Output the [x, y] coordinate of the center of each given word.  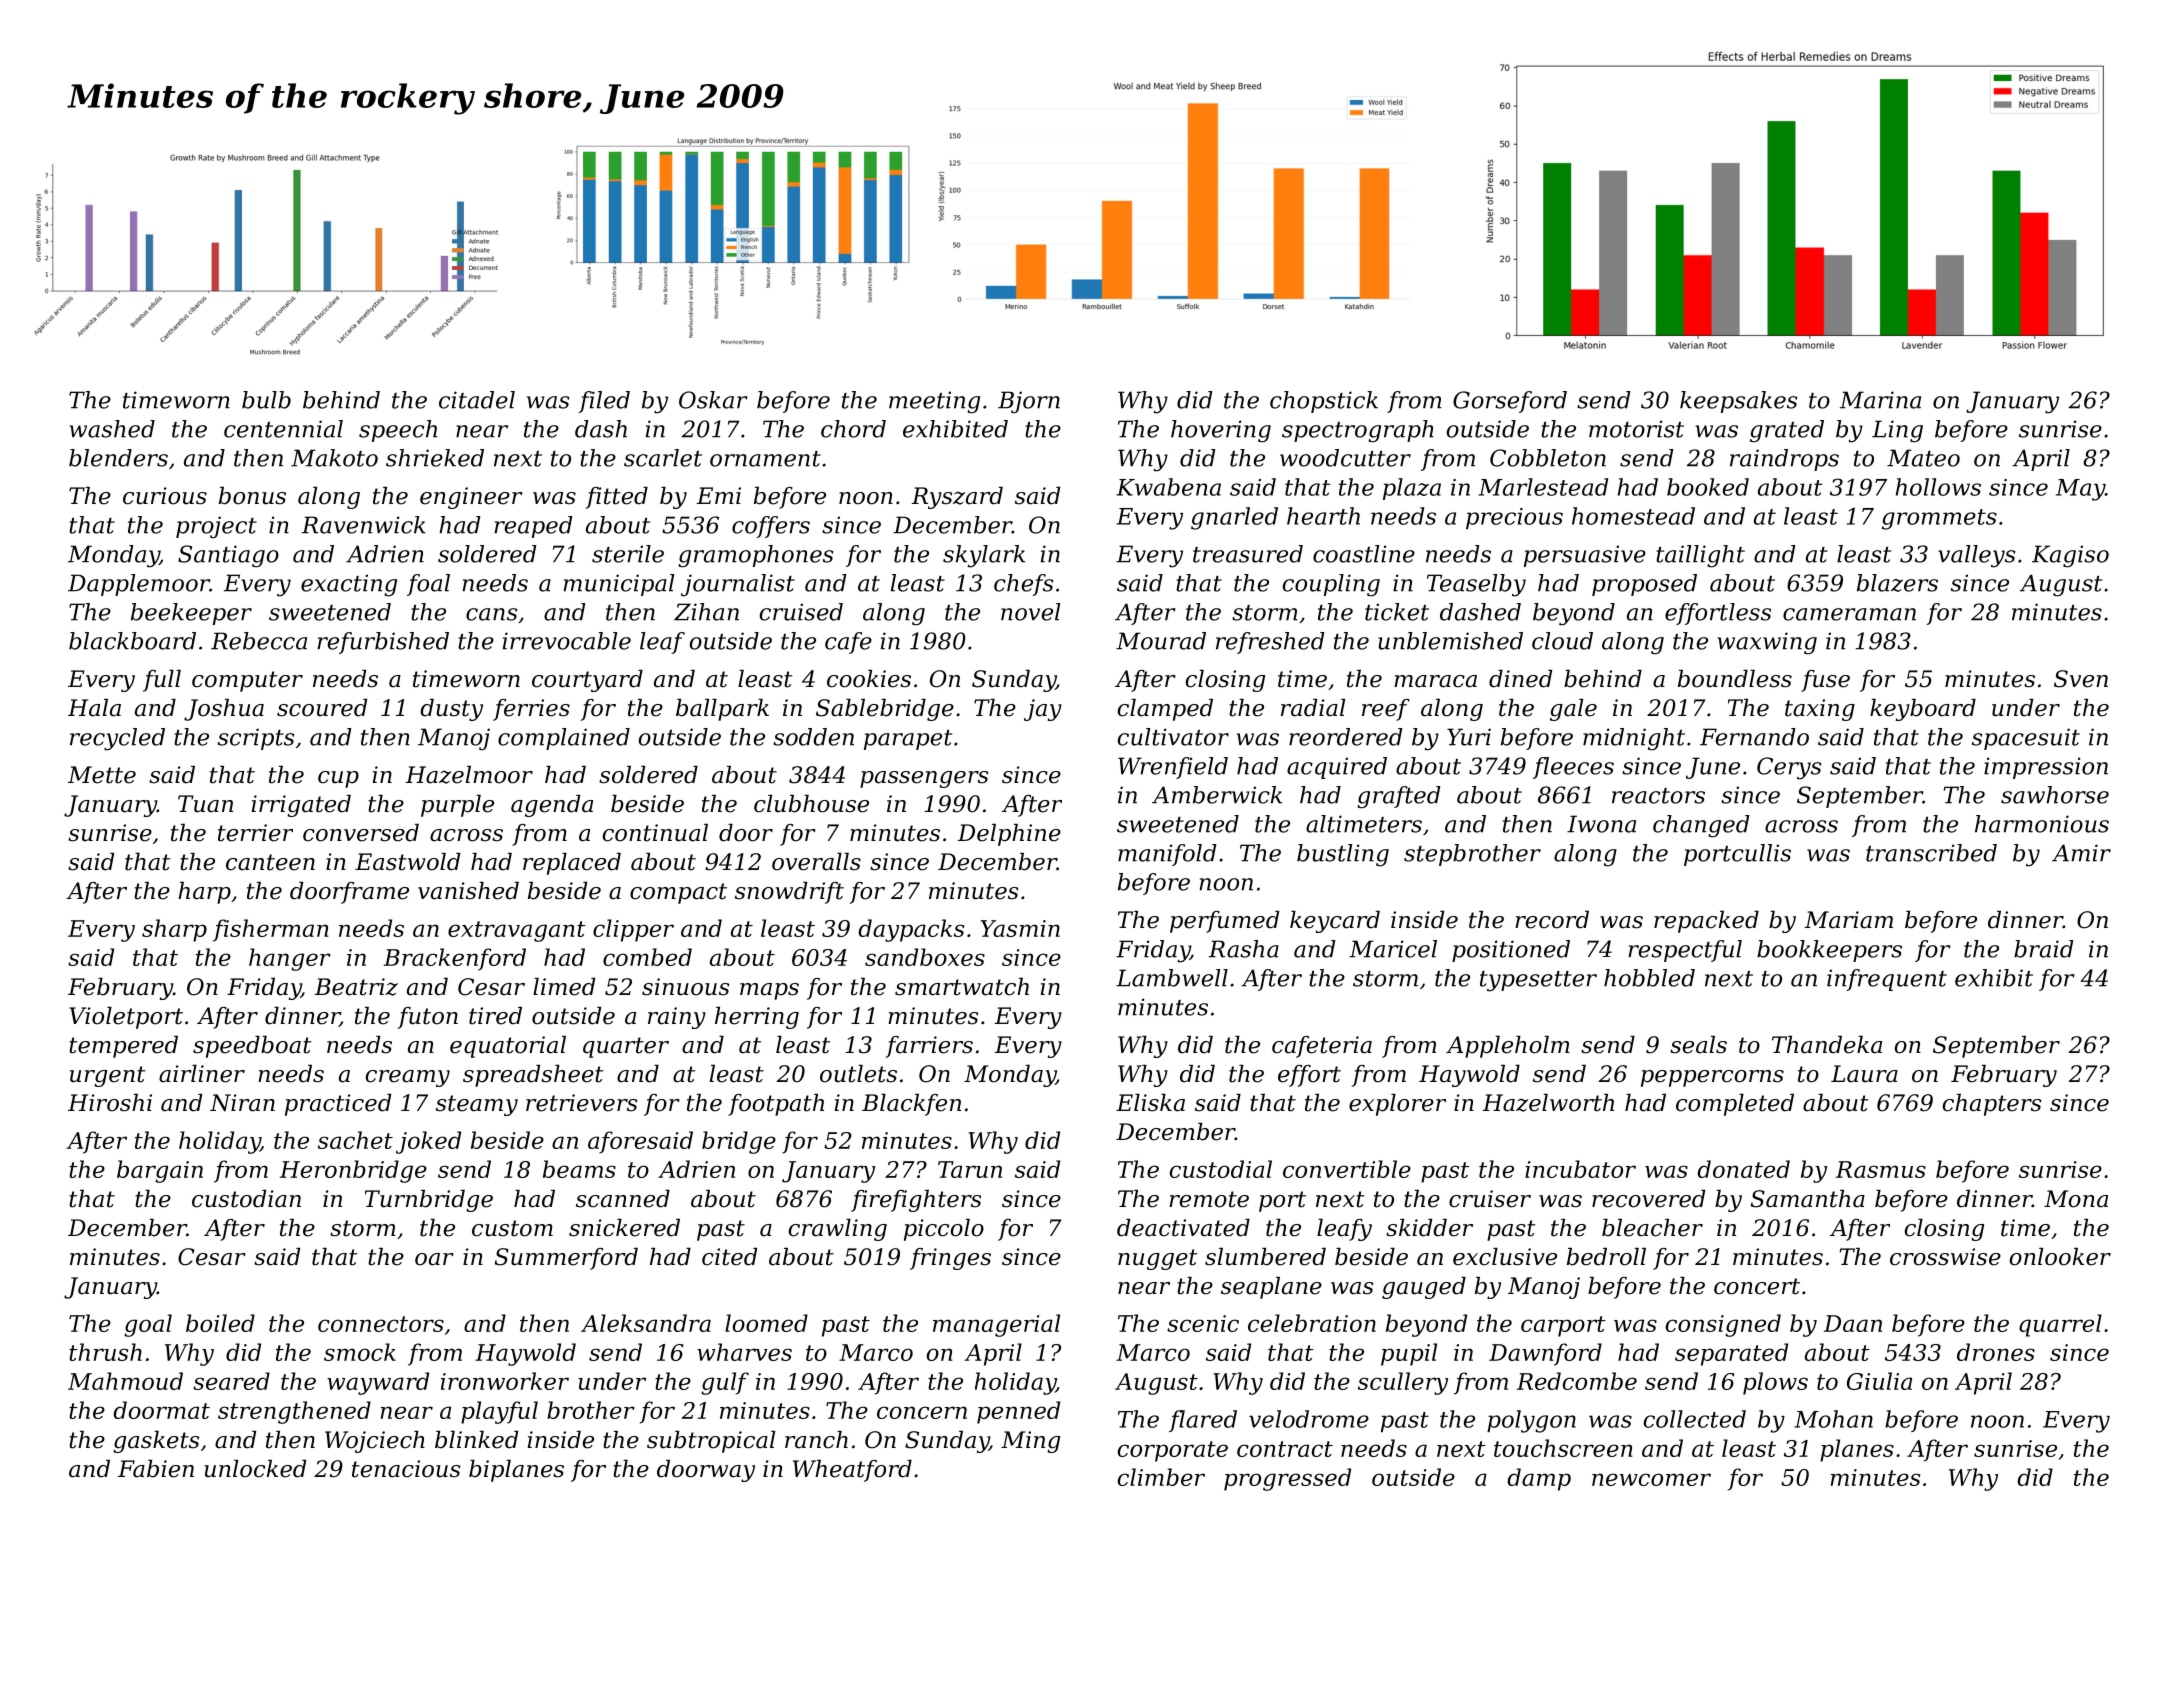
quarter [626, 1047]
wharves [744, 1352]
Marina [1880, 400]
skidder [1429, 1228]
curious [165, 496]
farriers [929, 1047]
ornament [765, 459]
